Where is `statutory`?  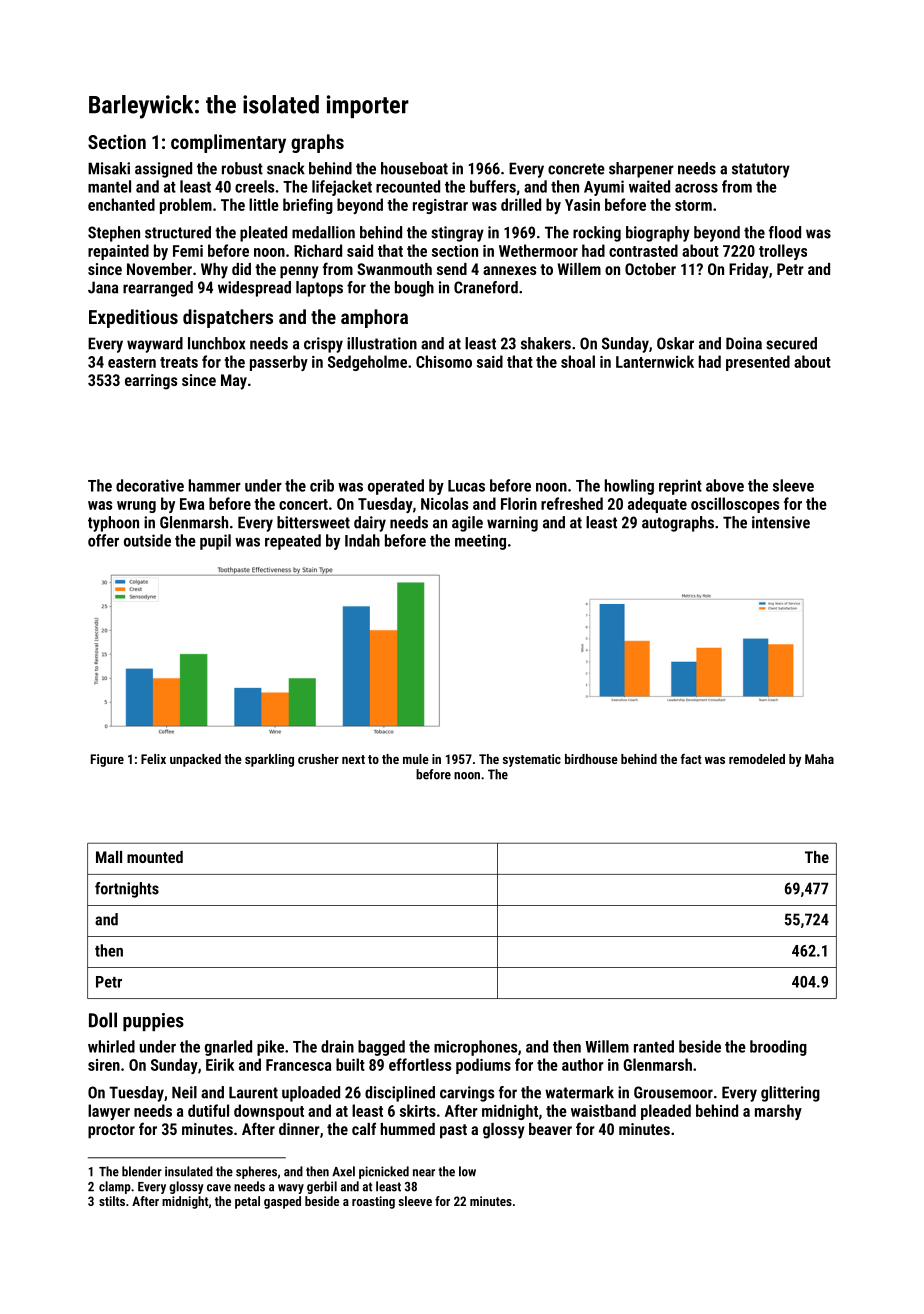
statutory is located at coordinates (761, 170).
